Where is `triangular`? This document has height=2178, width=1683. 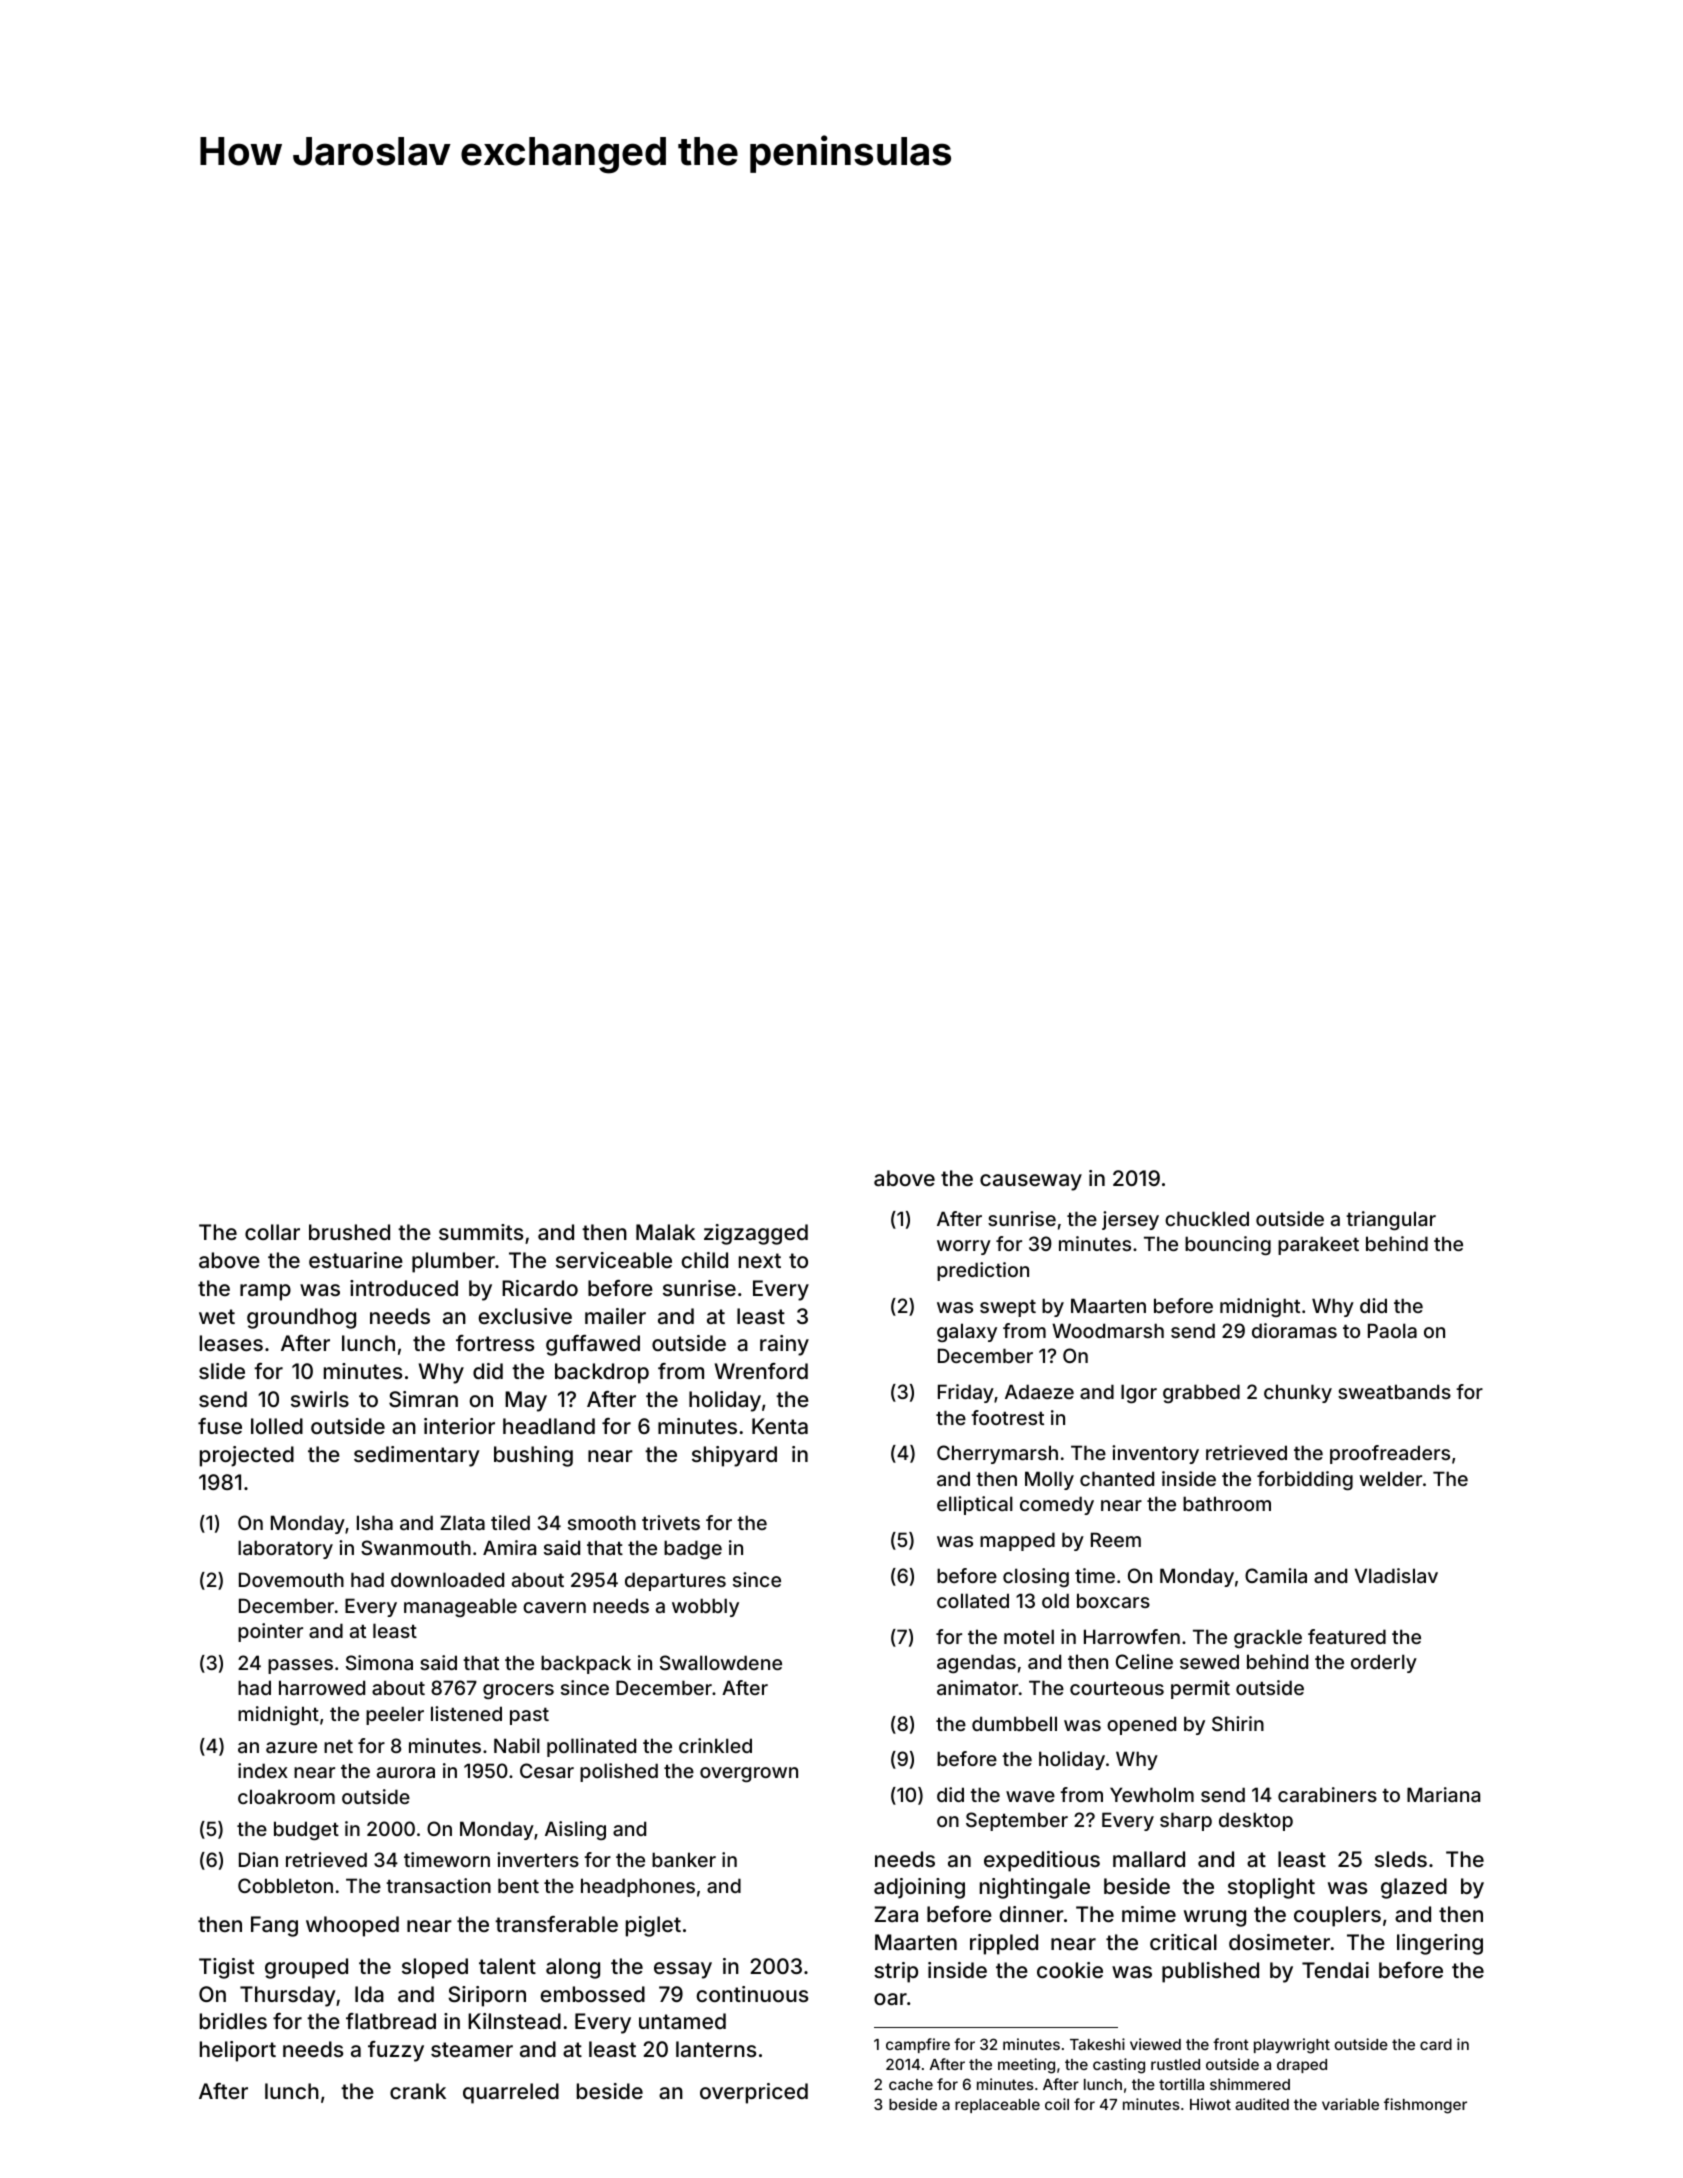
triangular is located at coordinates (1391, 1220).
